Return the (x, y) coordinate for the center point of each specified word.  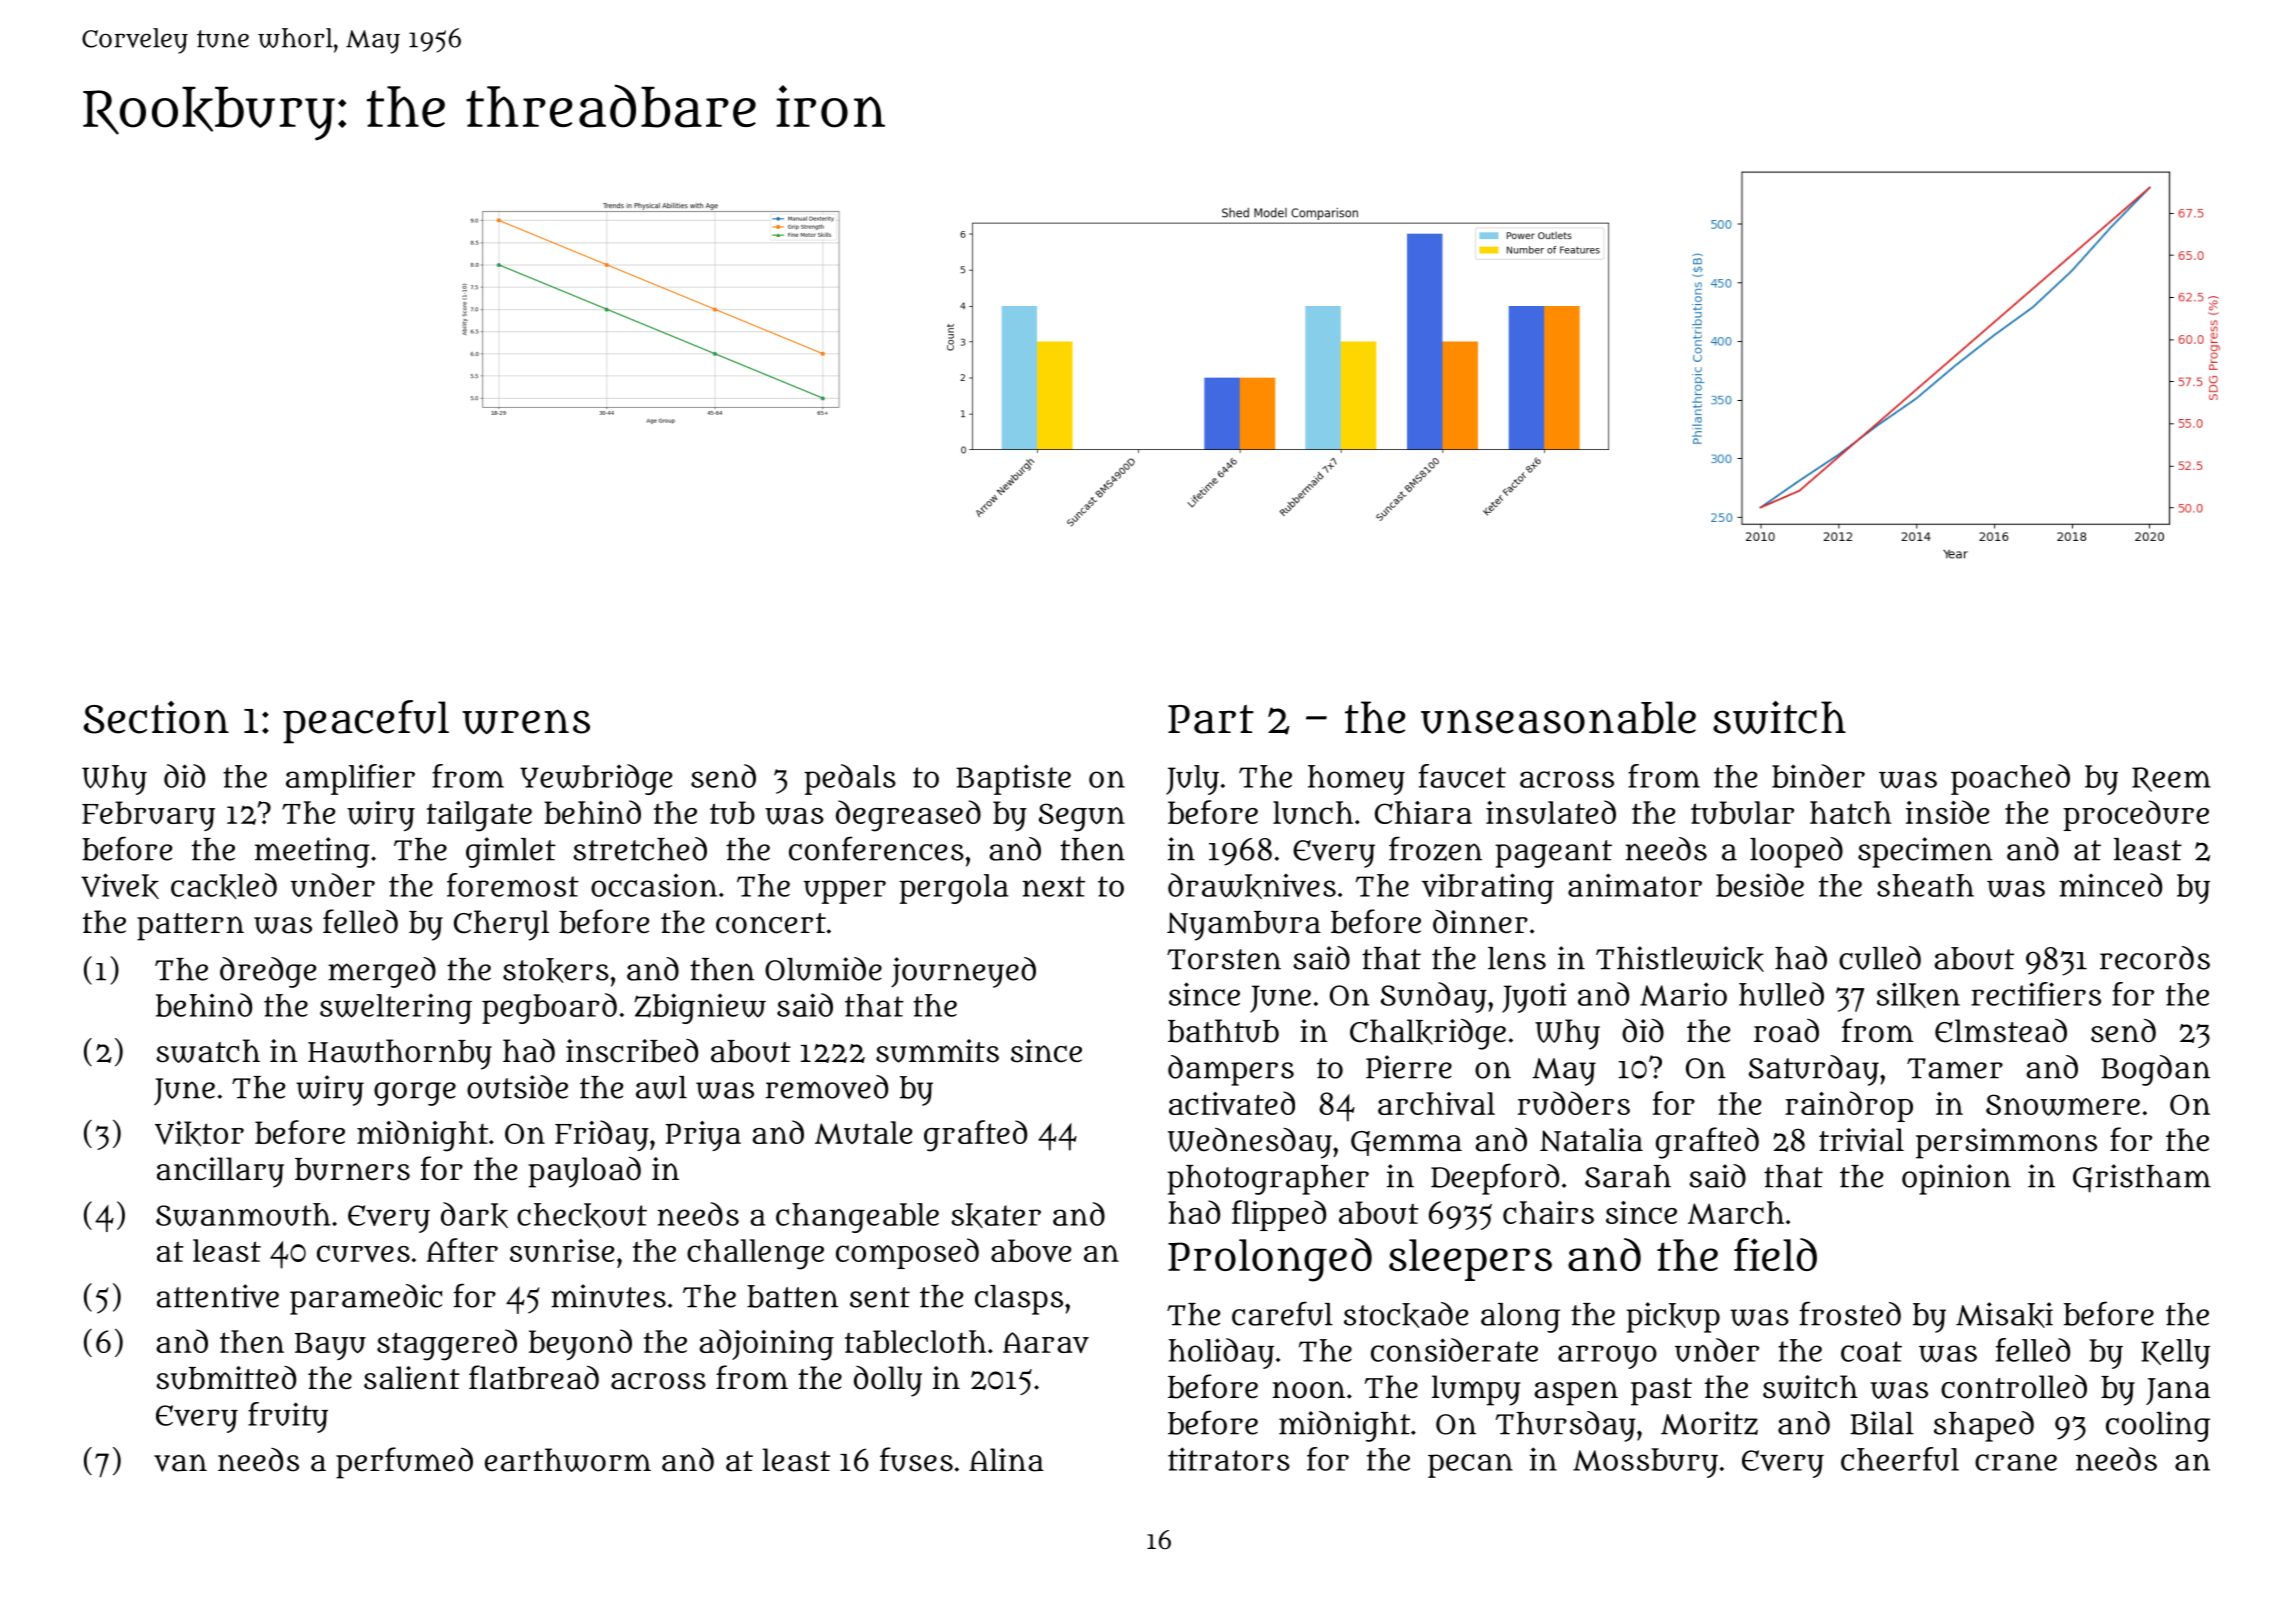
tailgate (479, 816)
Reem (2171, 779)
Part (1211, 719)
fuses (916, 1459)
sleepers (1470, 1260)
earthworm (568, 1460)
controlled (2014, 1387)
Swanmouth (243, 1215)
